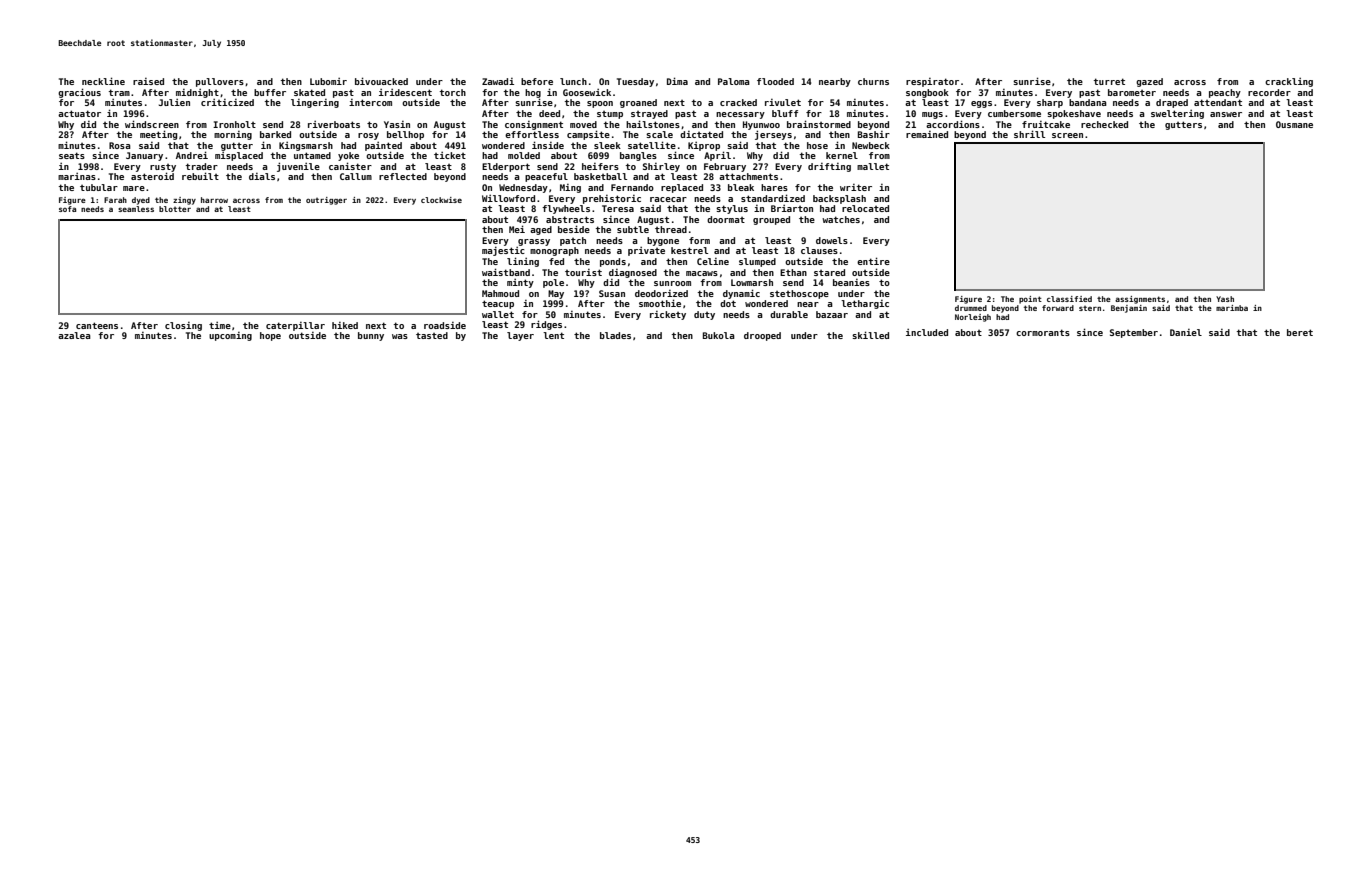 The image size is (1372, 887). I want to click on hope, so click(270, 336).
